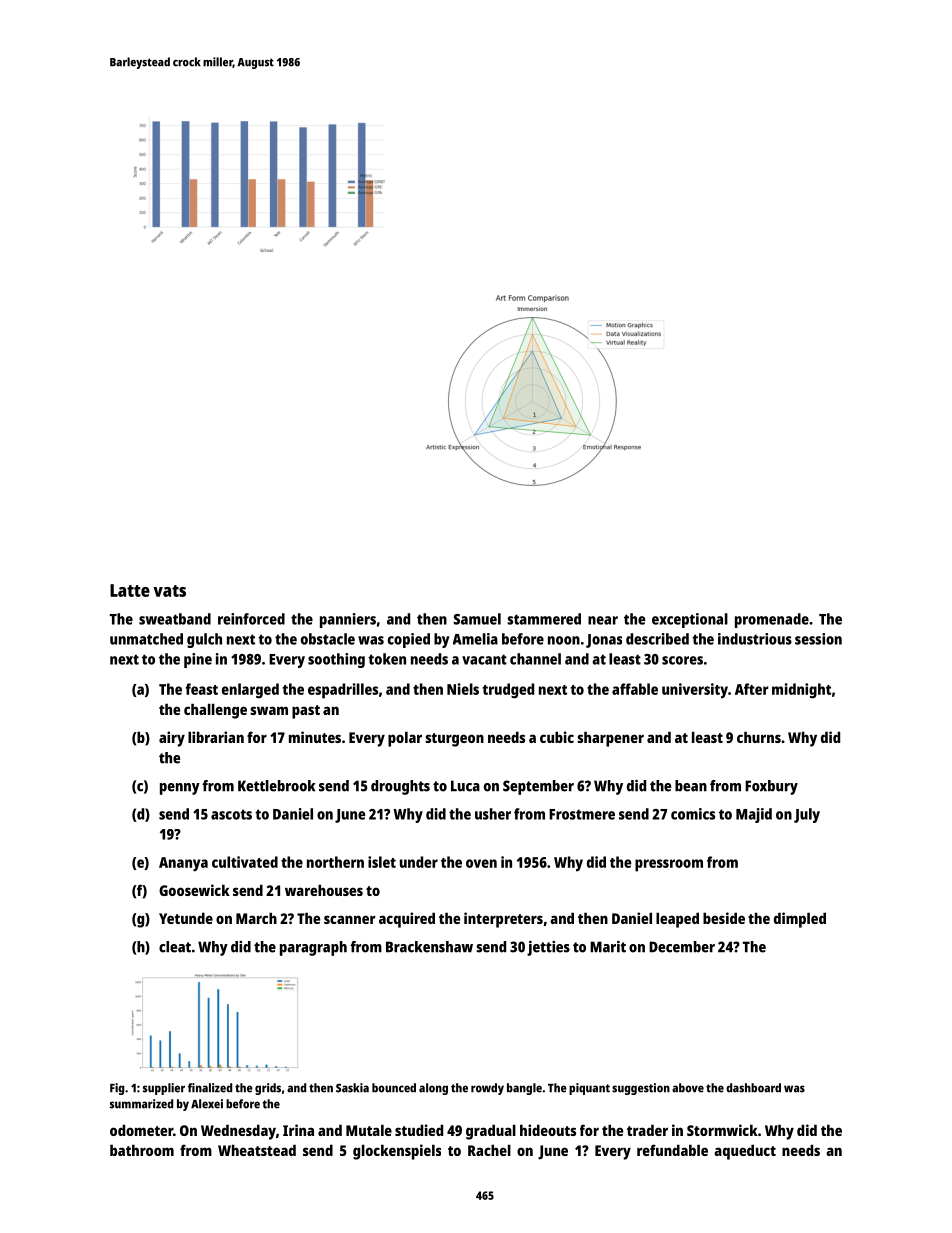  Describe the element at coordinates (548, 948) in the screenshot. I see `jetties` at that location.
